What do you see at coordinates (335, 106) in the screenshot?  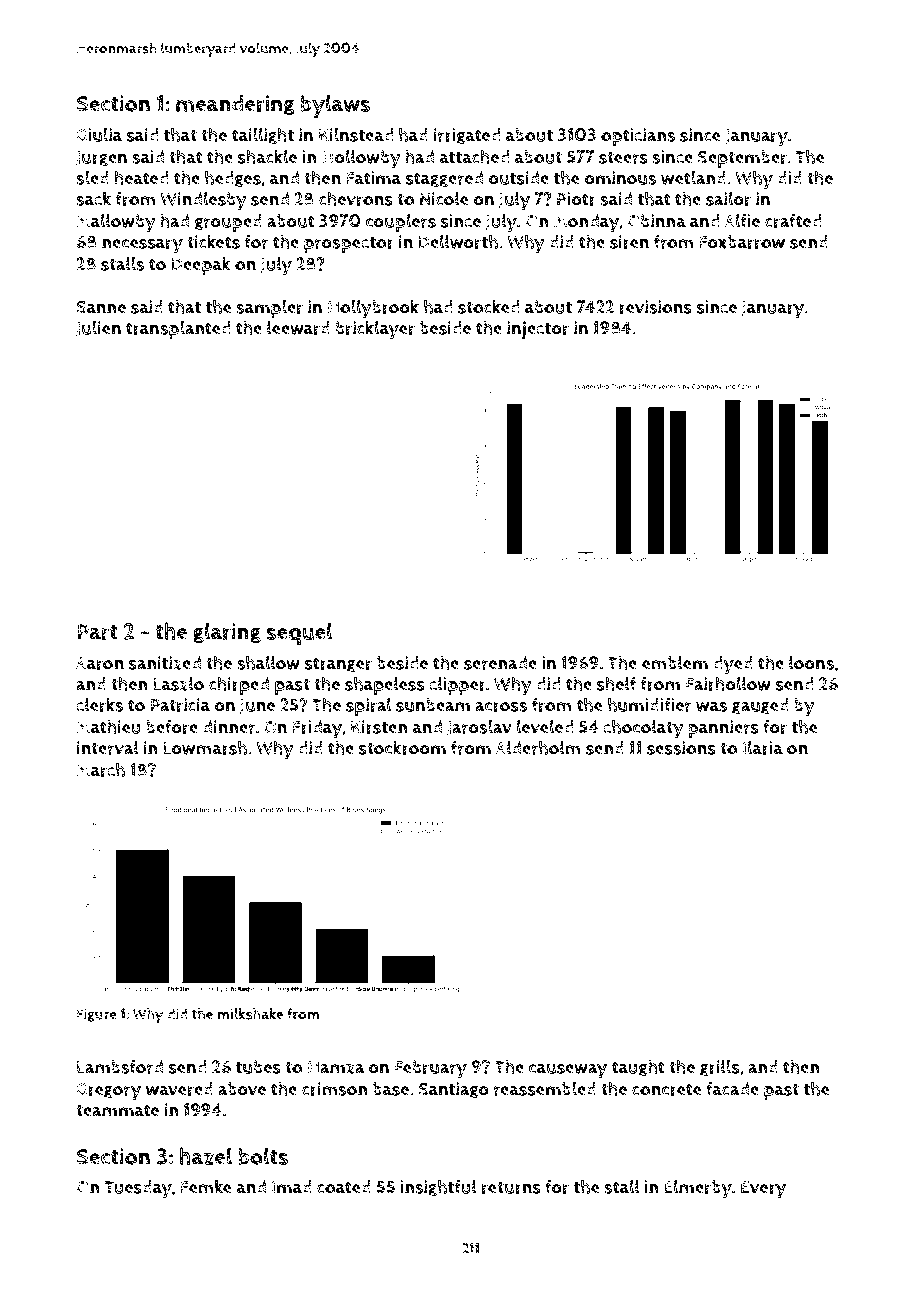 I see `bylaws` at bounding box center [335, 106].
